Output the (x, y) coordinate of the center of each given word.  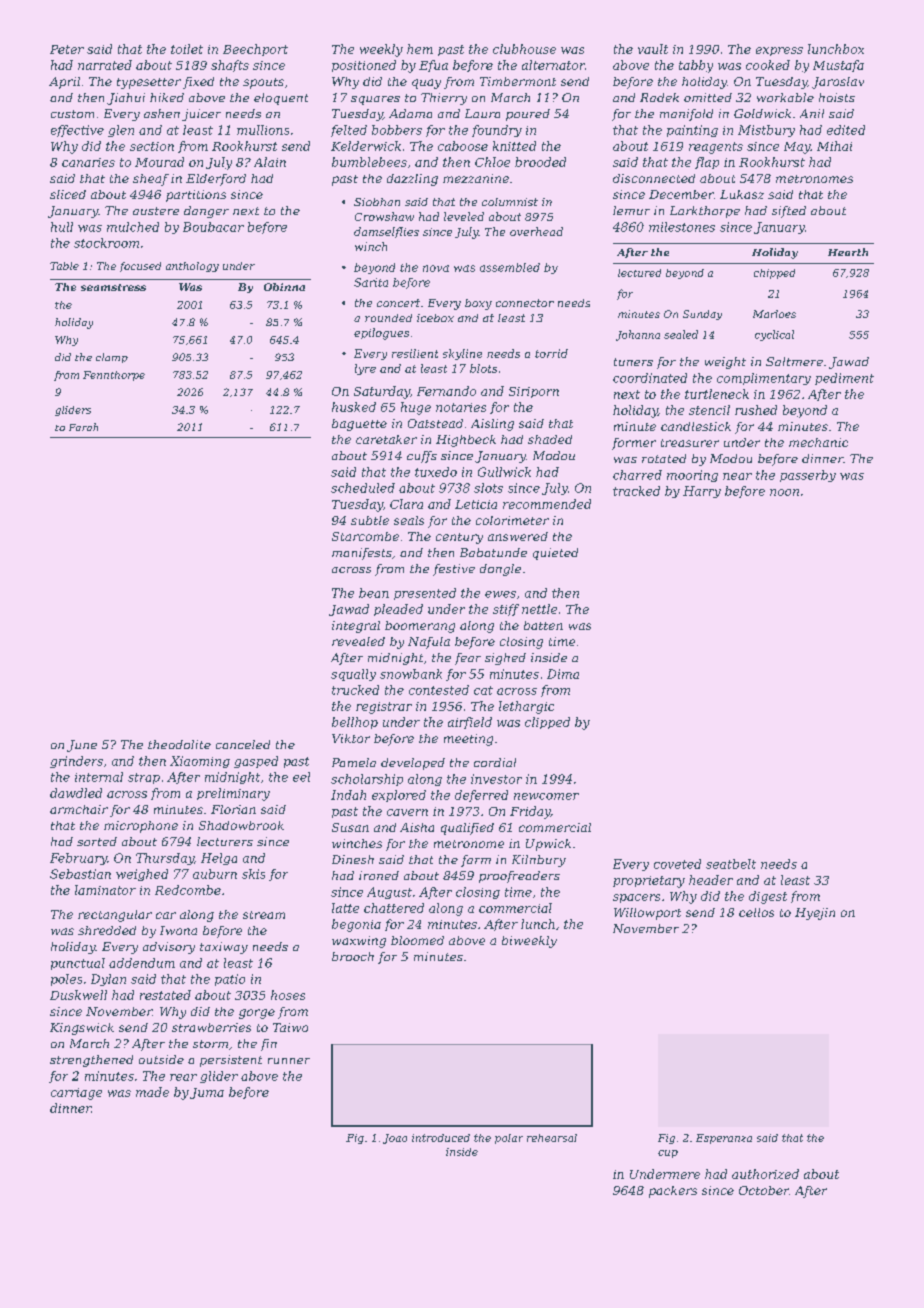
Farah (83, 427)
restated (165, 995)
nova (436, 268)
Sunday (702, 315)
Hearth (848, 252)
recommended (547, 504)
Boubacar (213, 227)
